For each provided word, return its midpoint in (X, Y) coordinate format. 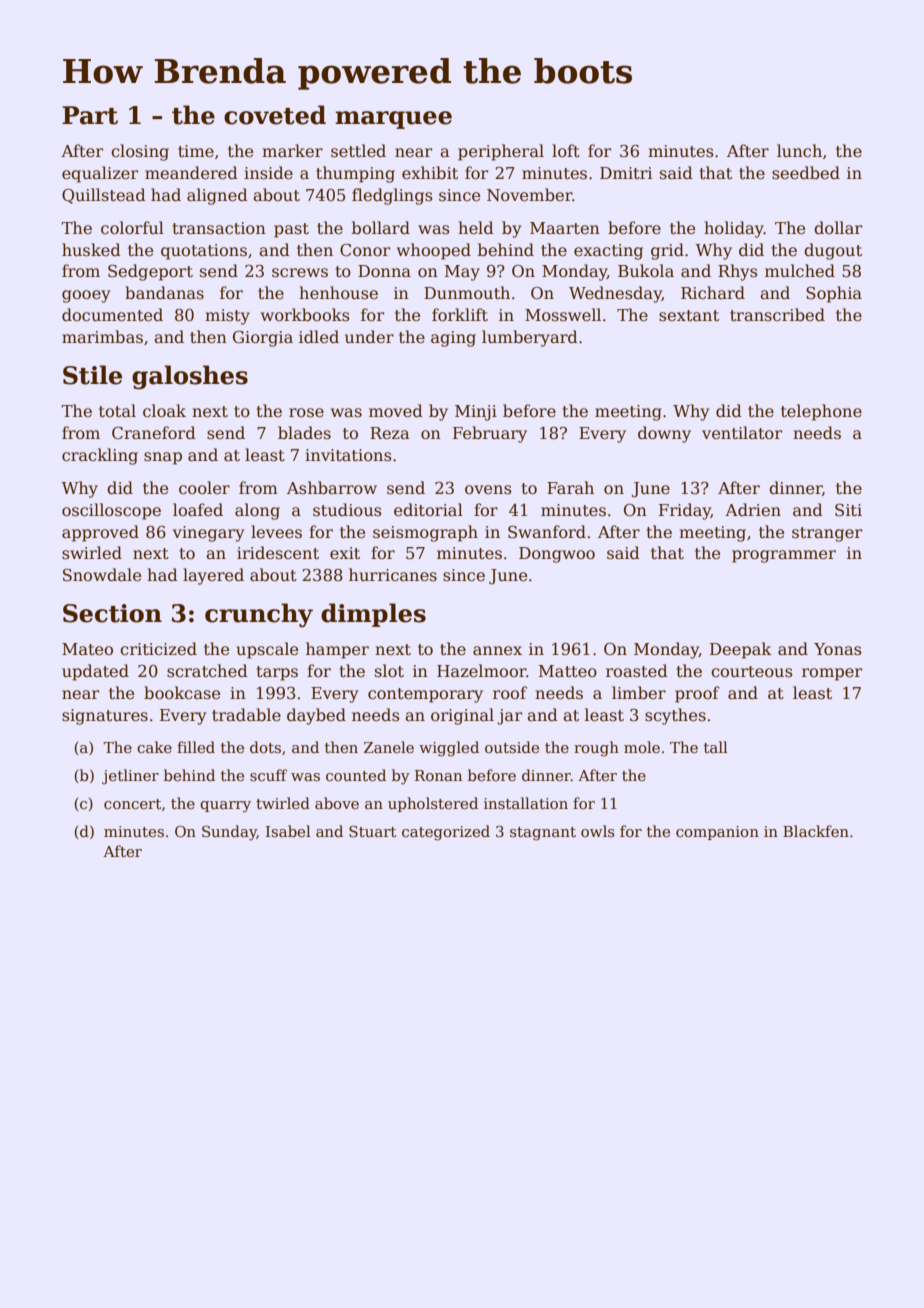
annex (497, 651)
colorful (132, 227)
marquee (393, 120)
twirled (283, 803)
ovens (488, 490)
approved (100, 533)
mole (642, 747)
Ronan (438, 775)
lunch (799, 151)
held (476, 228)
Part (90, 115)
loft (566, 150)
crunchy (259, 615)
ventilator (742, 433)
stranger (827, 534)
